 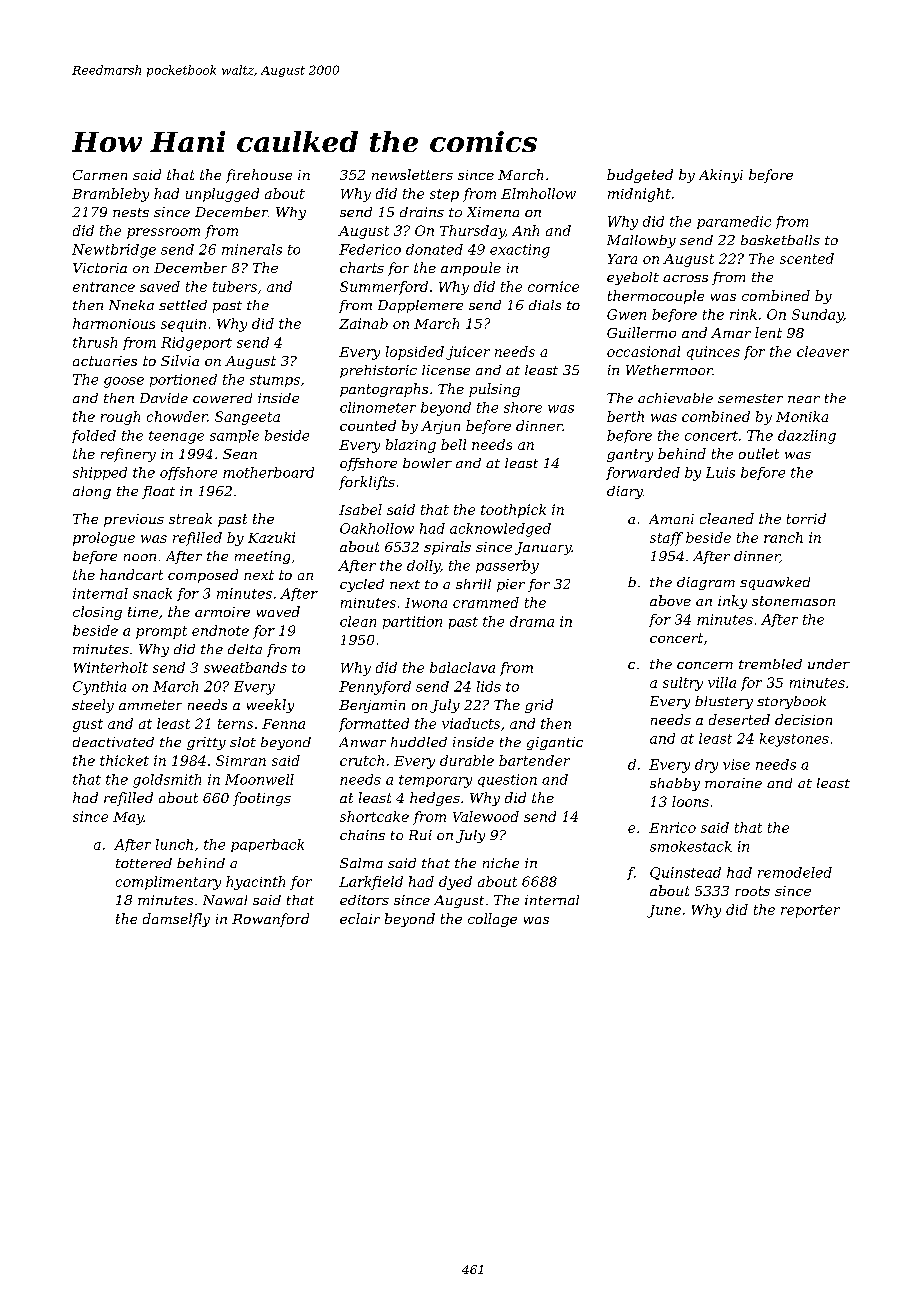 I want to click on Elmhollow, so click(x=538, y=193).
